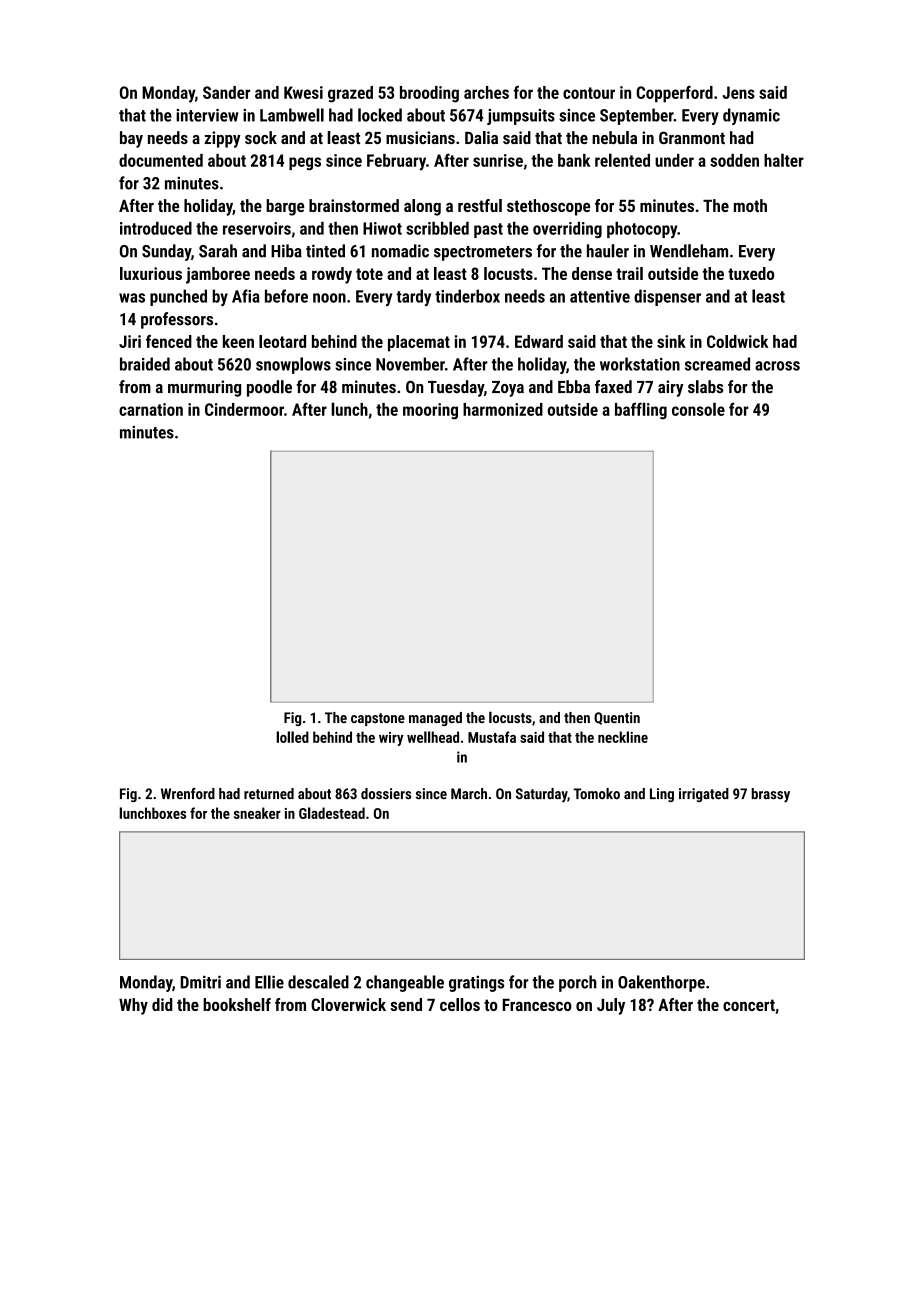  Describe the element at coordinates (162, 1004) in the page. I see `did` at that location.
